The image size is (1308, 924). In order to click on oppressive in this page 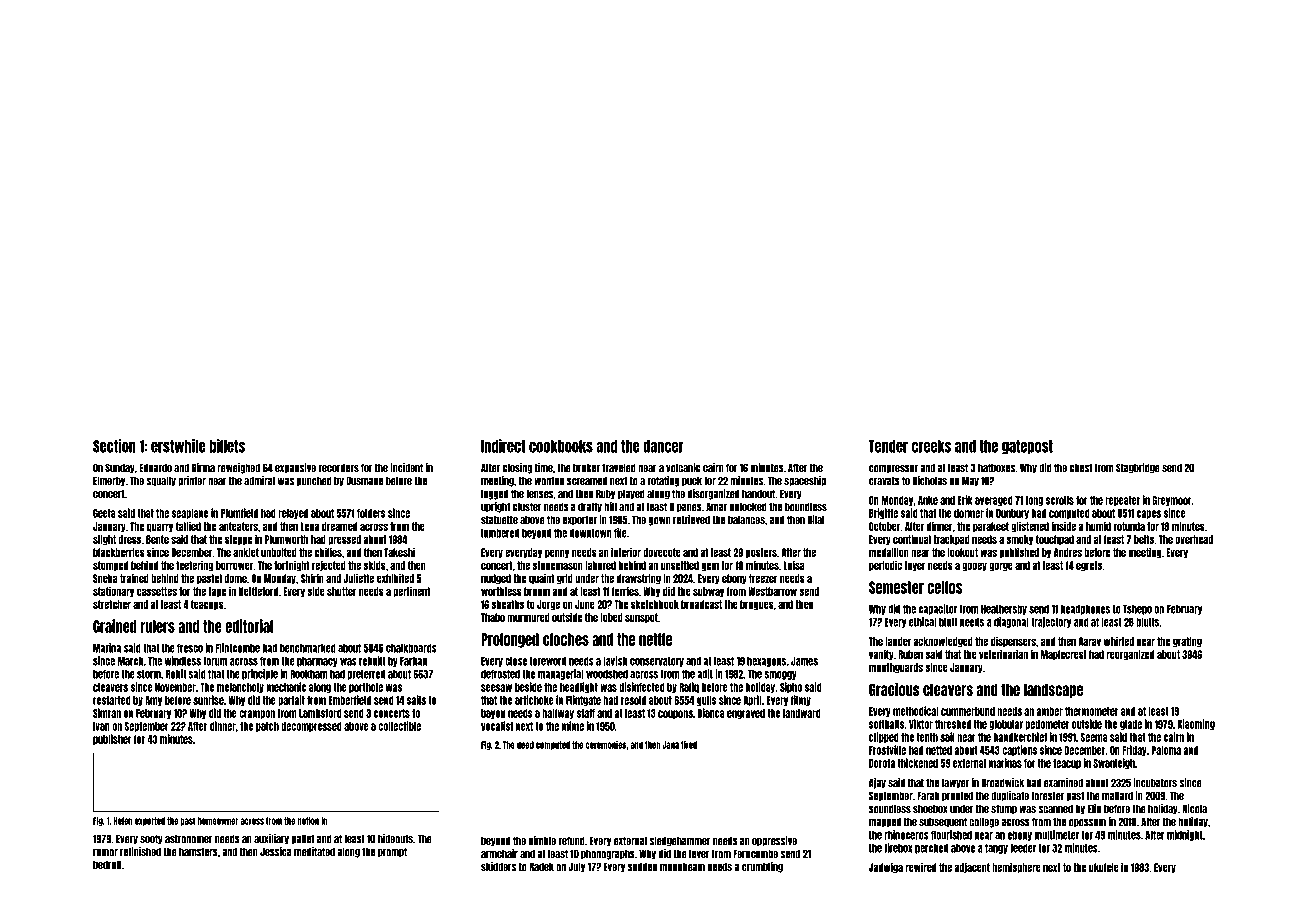, I will do `click(774, 841)`.
